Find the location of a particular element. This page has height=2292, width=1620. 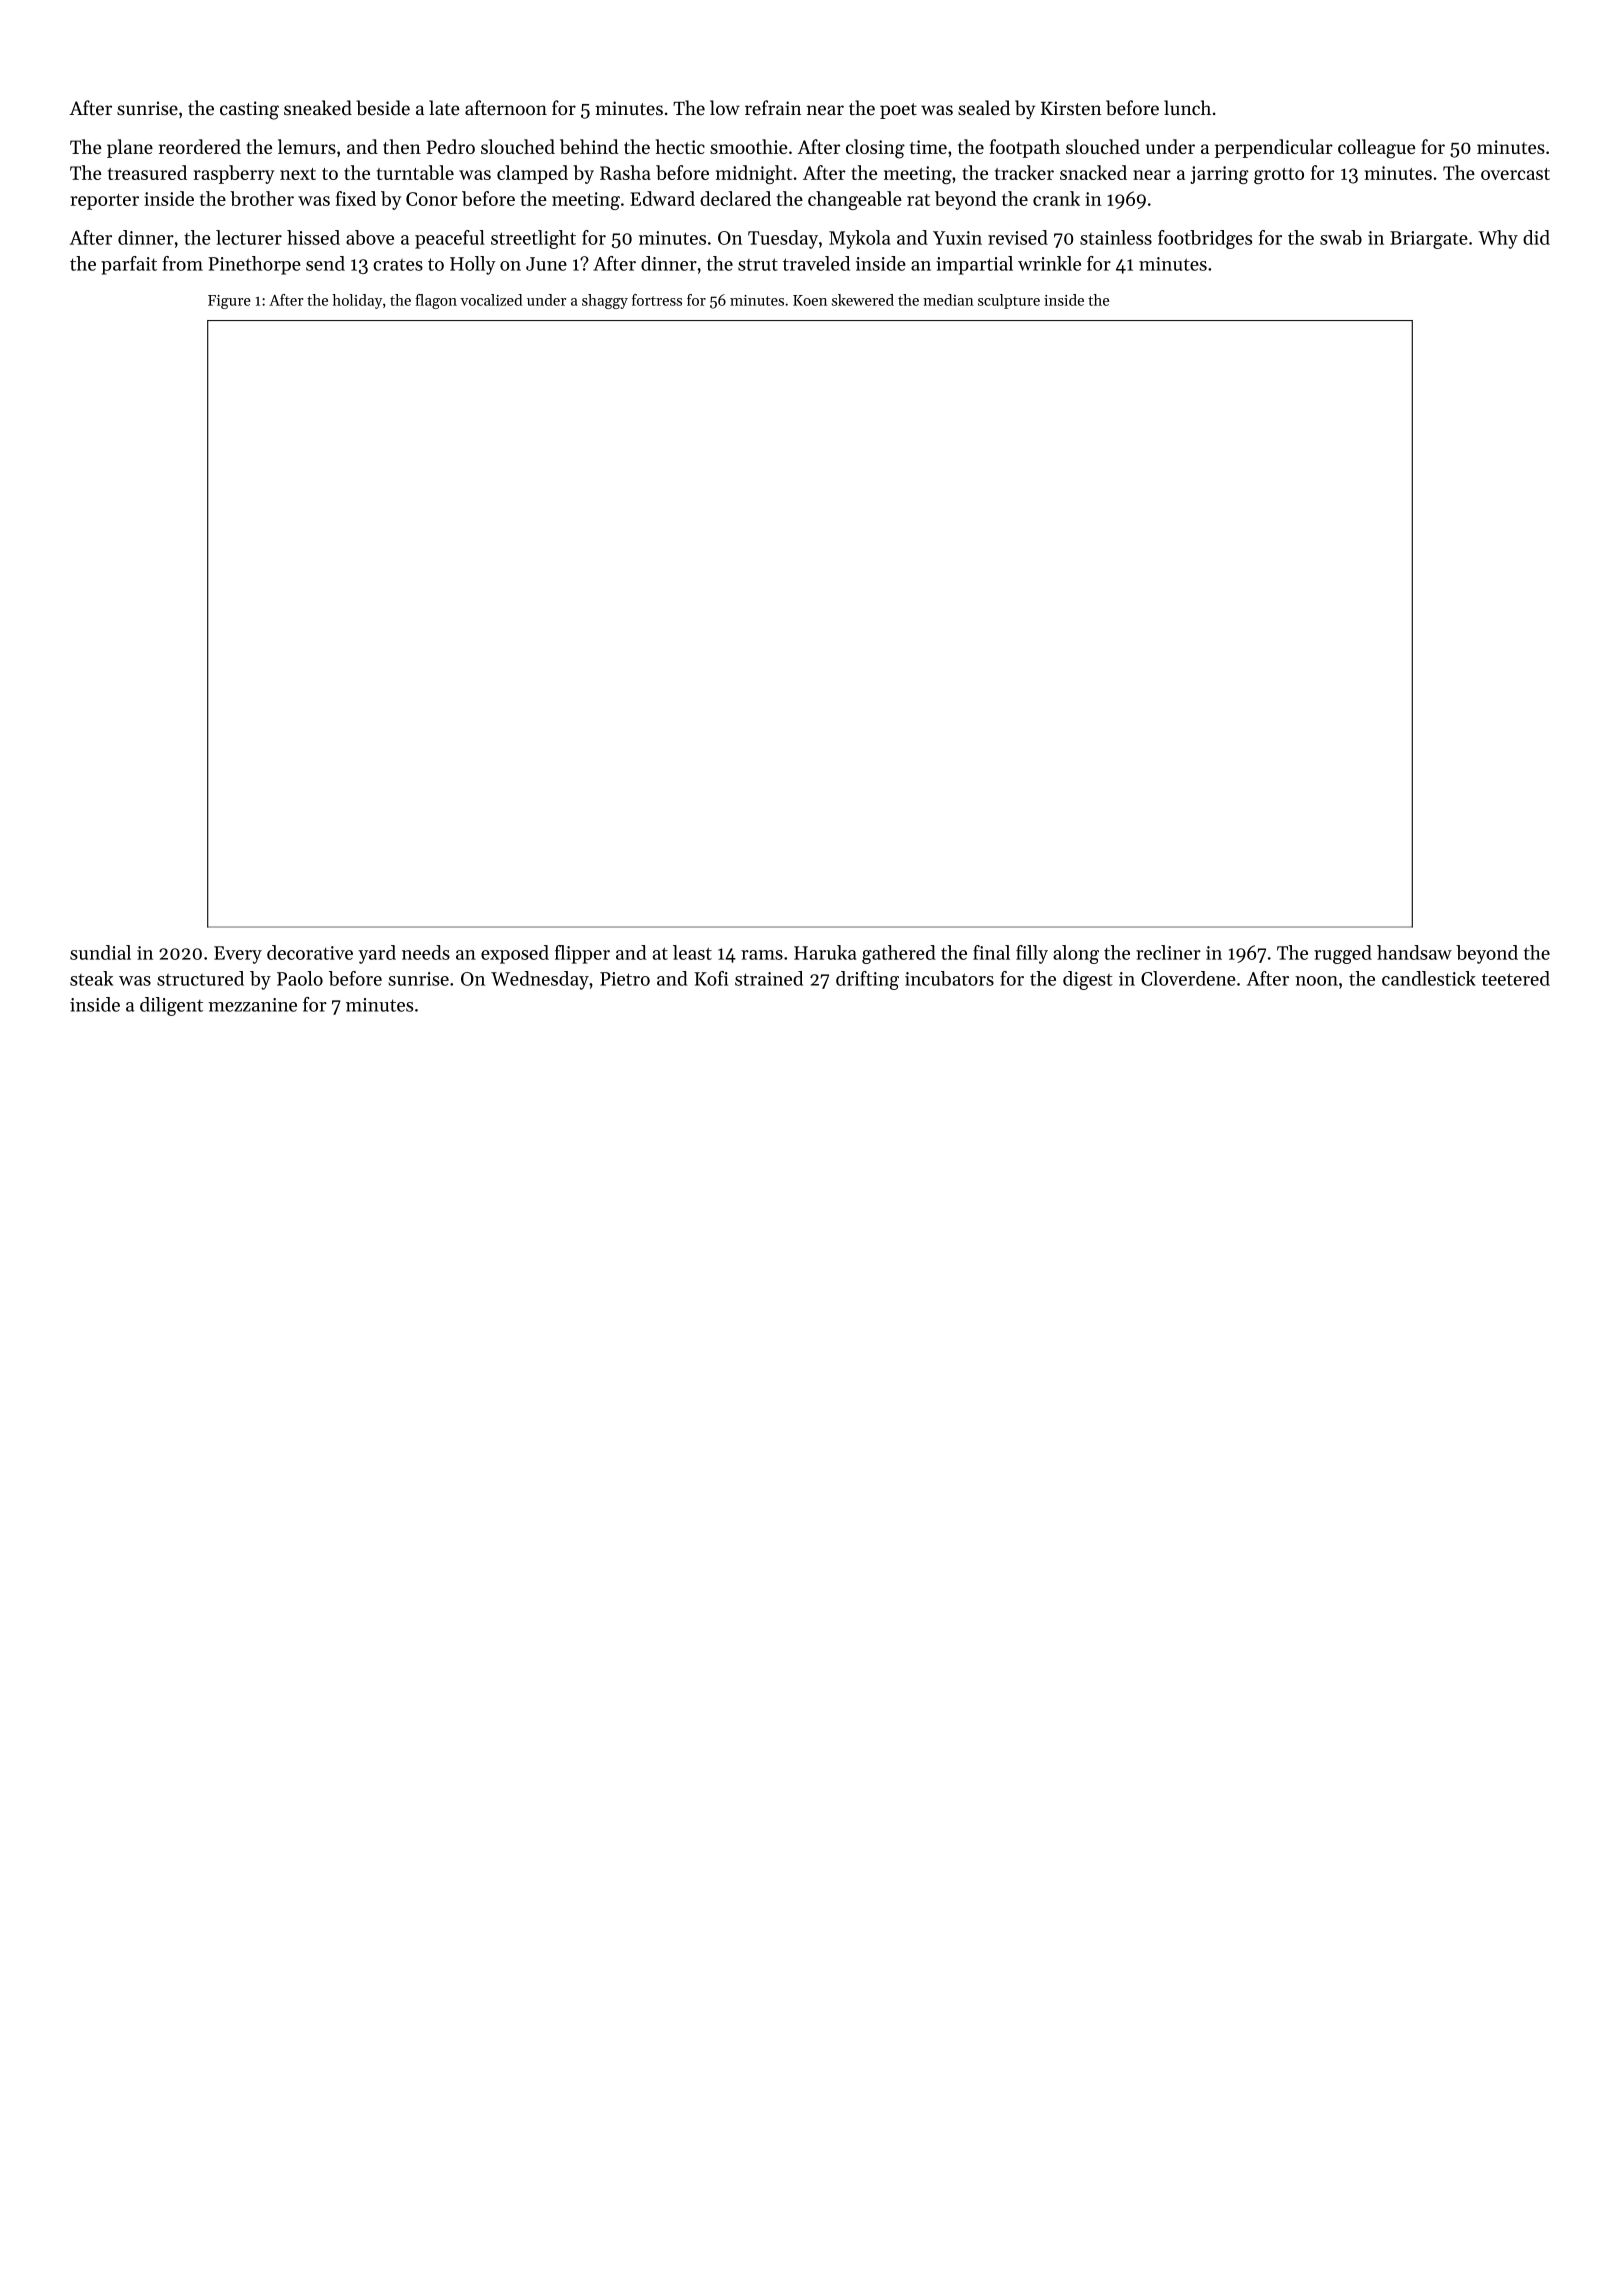

sealed is located at coordinates (984, 108).
